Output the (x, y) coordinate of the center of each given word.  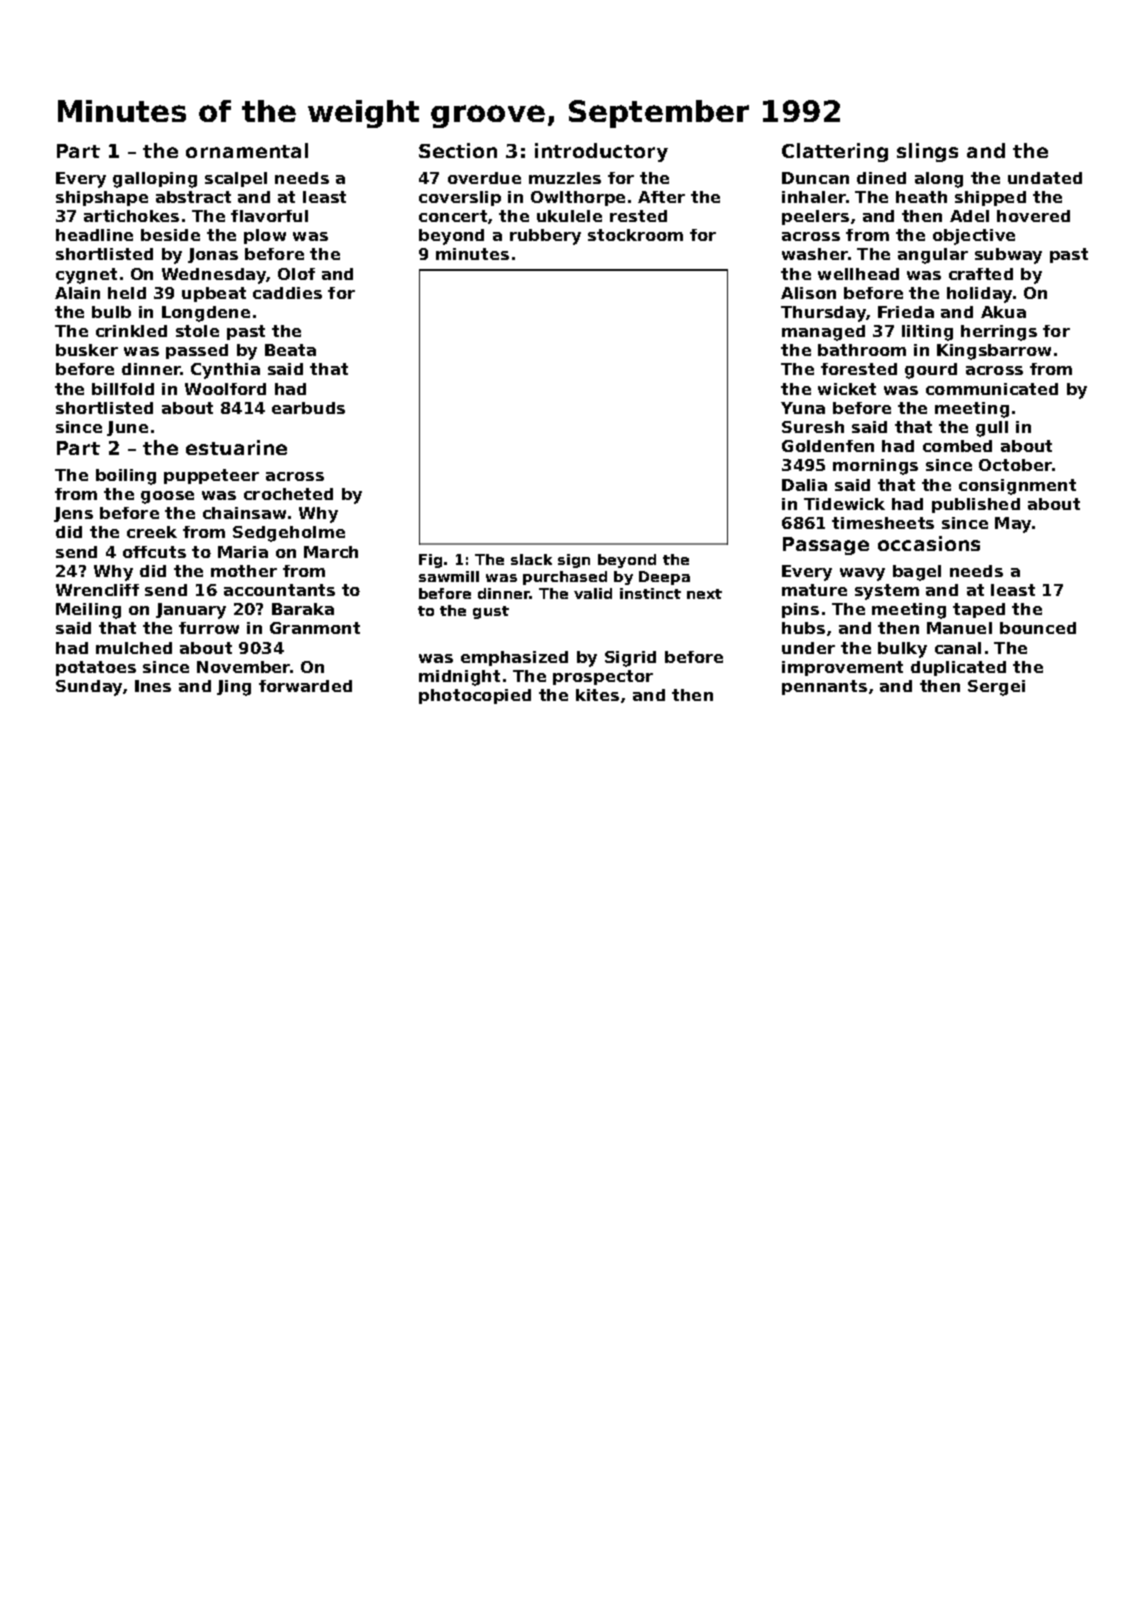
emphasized (514, 658)
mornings (875, 467)
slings (927, 152)
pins (800, 610)
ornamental (247, 150)
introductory (601, 152)
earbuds (308, 408)
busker (87, 350)
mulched (134, 648)
